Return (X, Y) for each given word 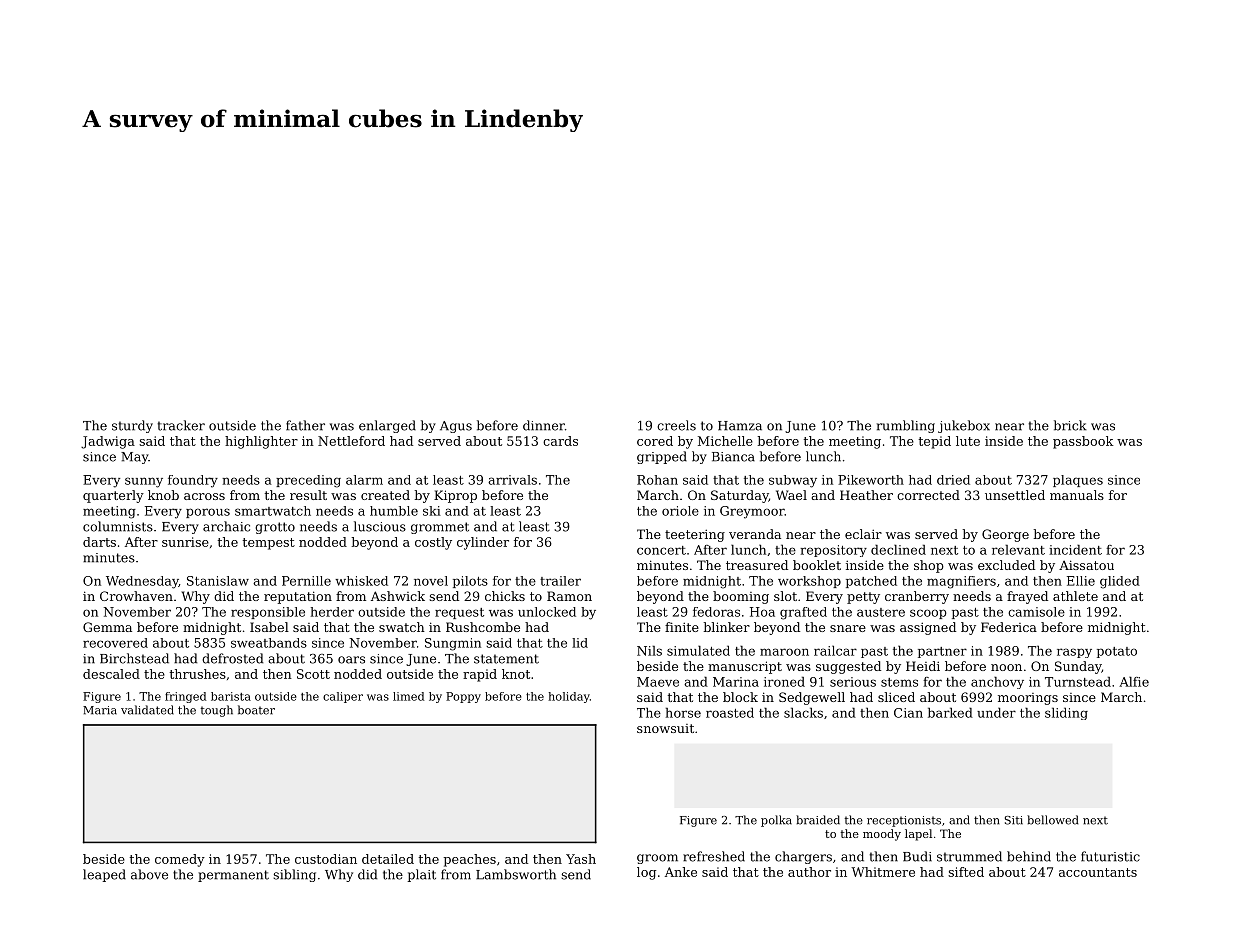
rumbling (906, 426)
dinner (544, 425)
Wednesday (142, 582)
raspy (1074, 653)
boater (256, 710)
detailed (388, 859)
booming (741, 597)
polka (776, 821)
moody (882, 835)
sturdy (132, 426)
